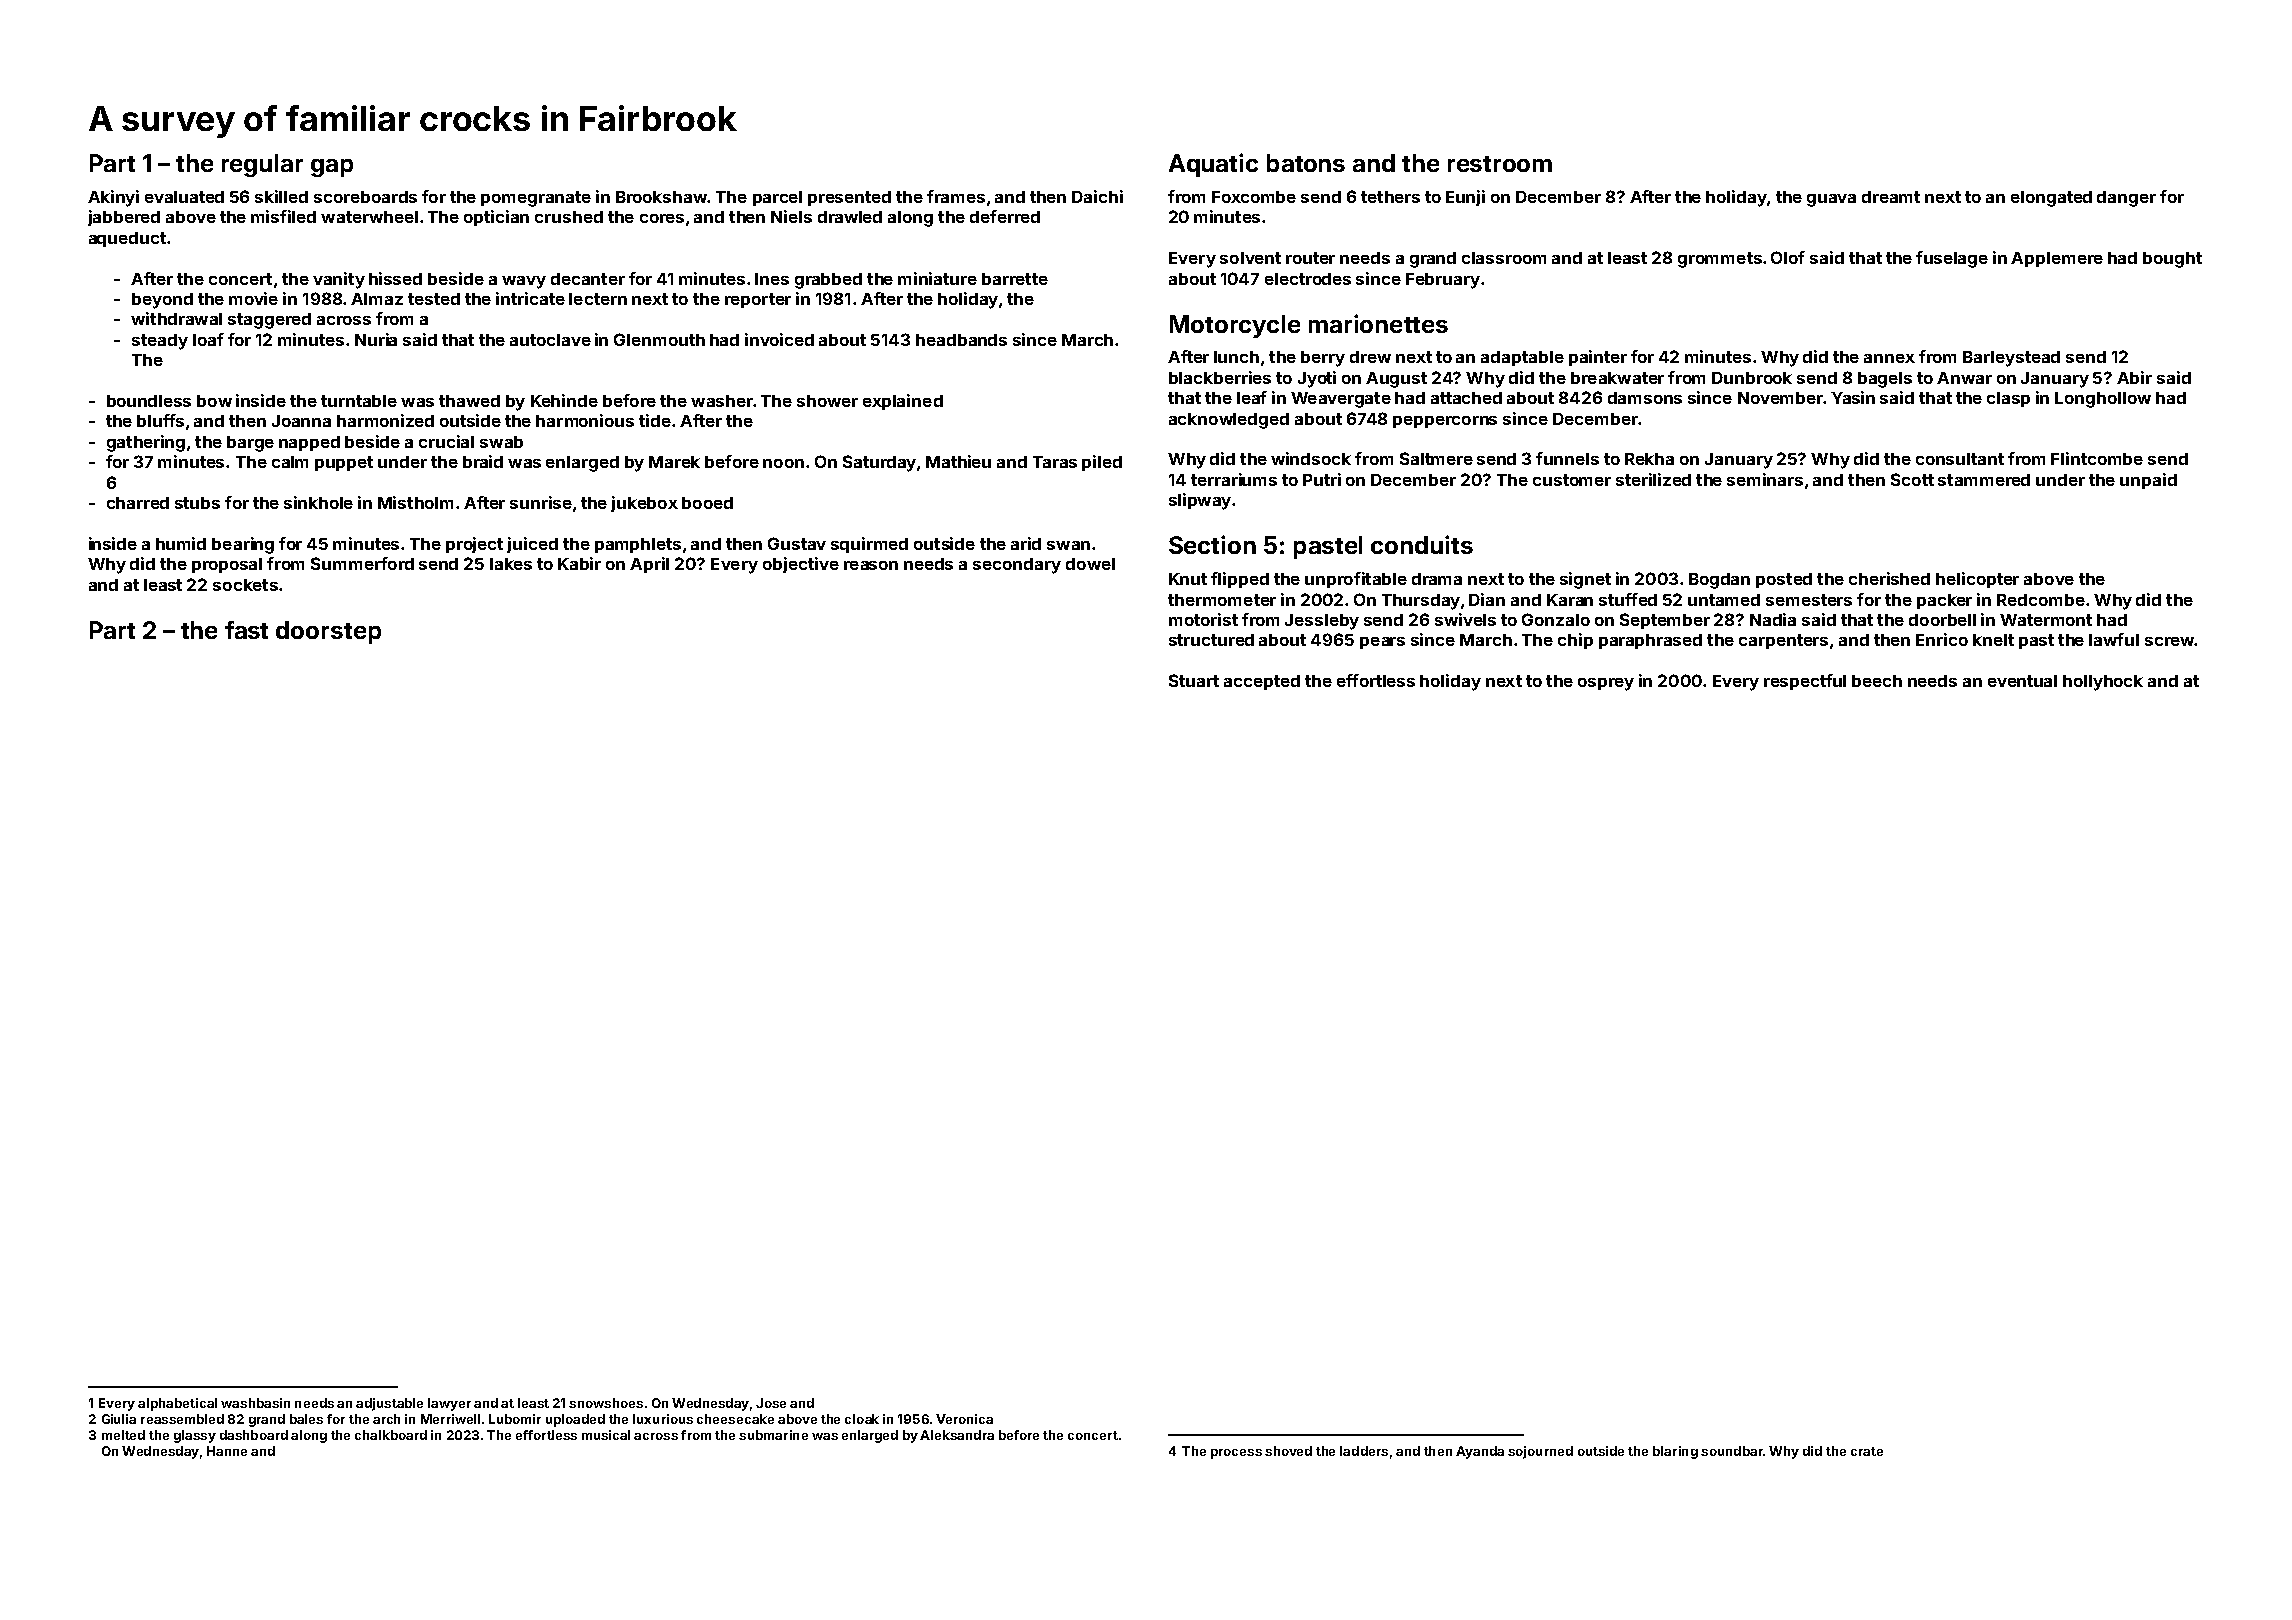  I want to click on soundbar, so click(1732, 1451).
